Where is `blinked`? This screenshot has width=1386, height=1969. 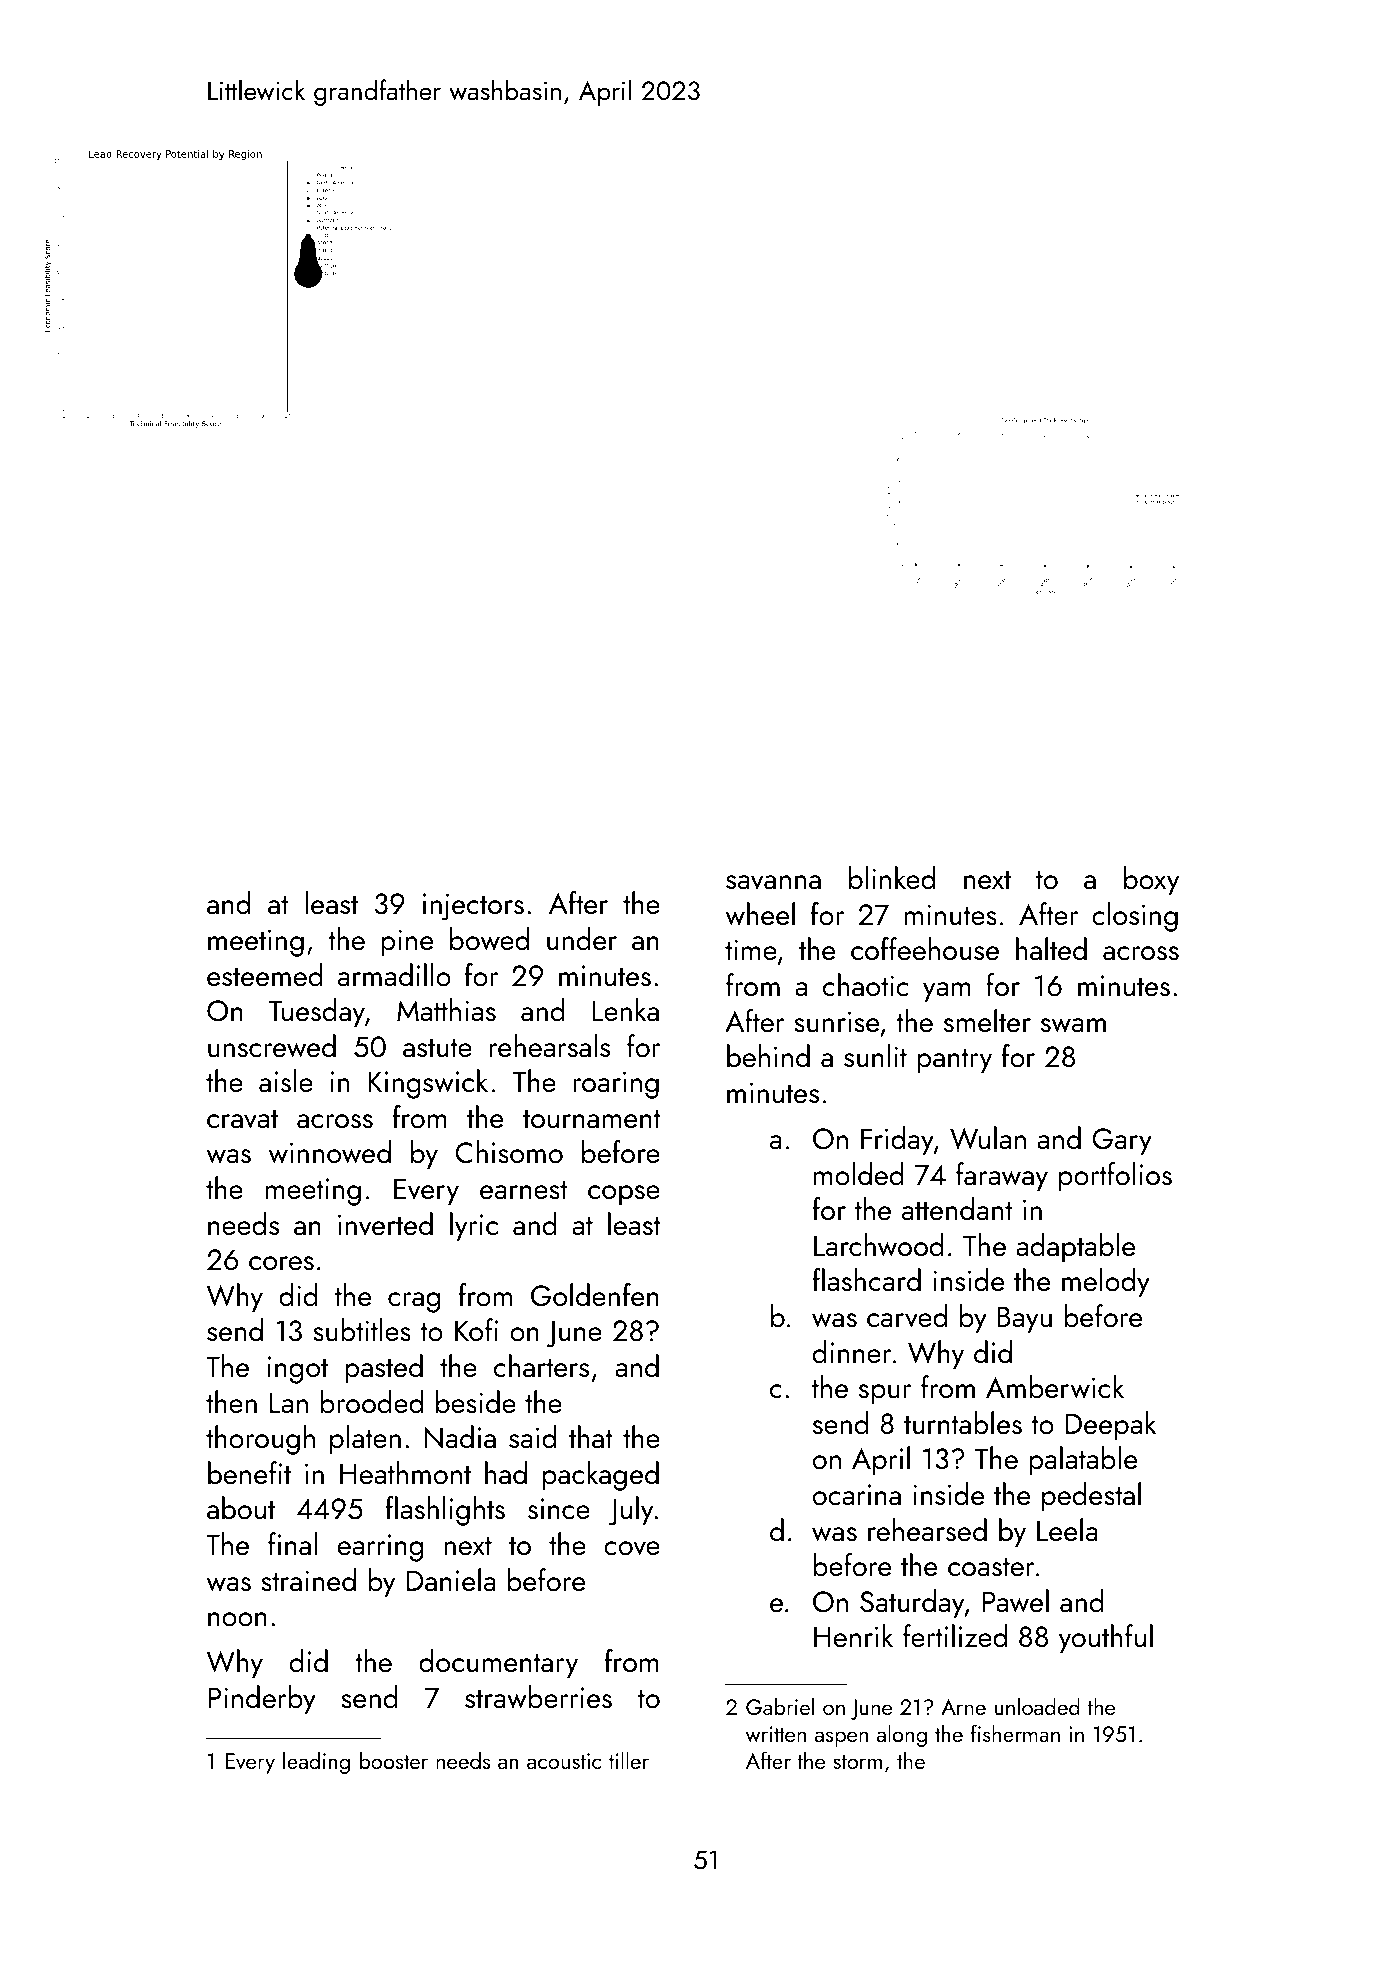
blinked is located at coordinates (892, 877).
